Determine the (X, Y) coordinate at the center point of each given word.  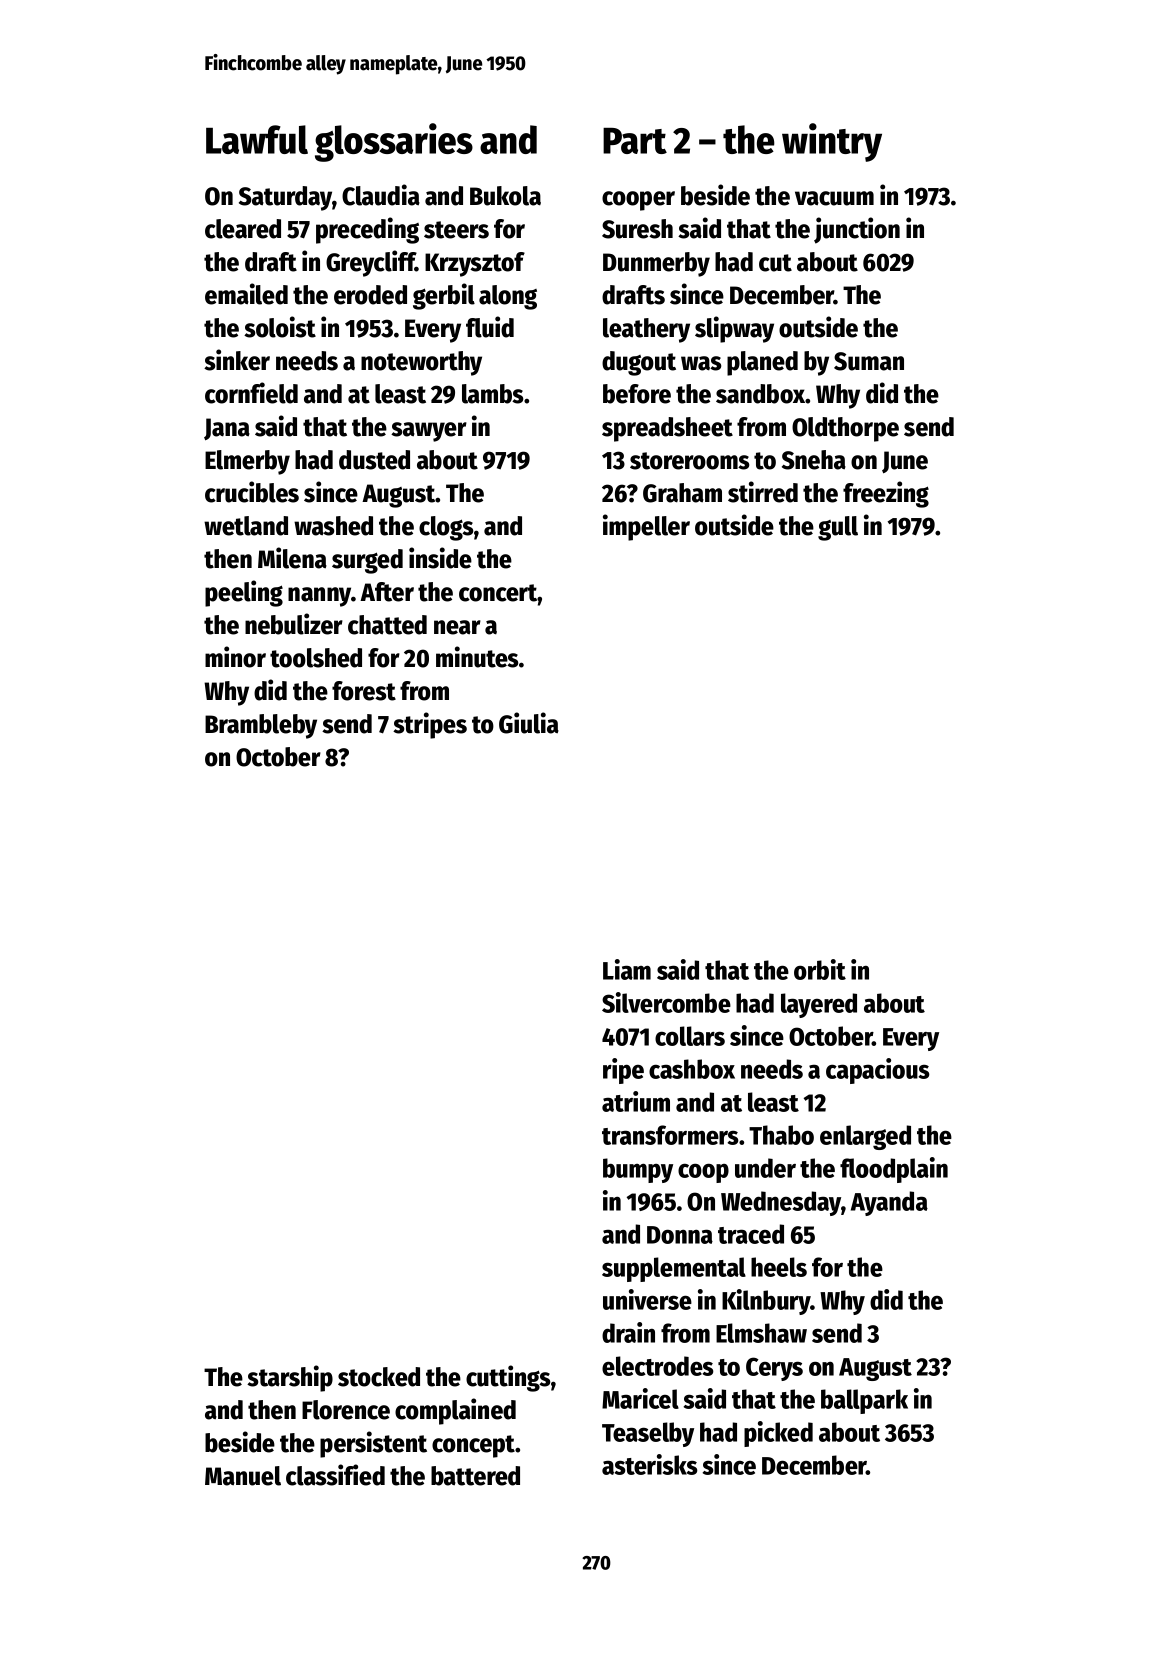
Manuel (243, 1476)
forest (364, 691)
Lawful (257, 139)
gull (838, 528)
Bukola (505, 196)
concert (498, 593)
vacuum (834, 198)
